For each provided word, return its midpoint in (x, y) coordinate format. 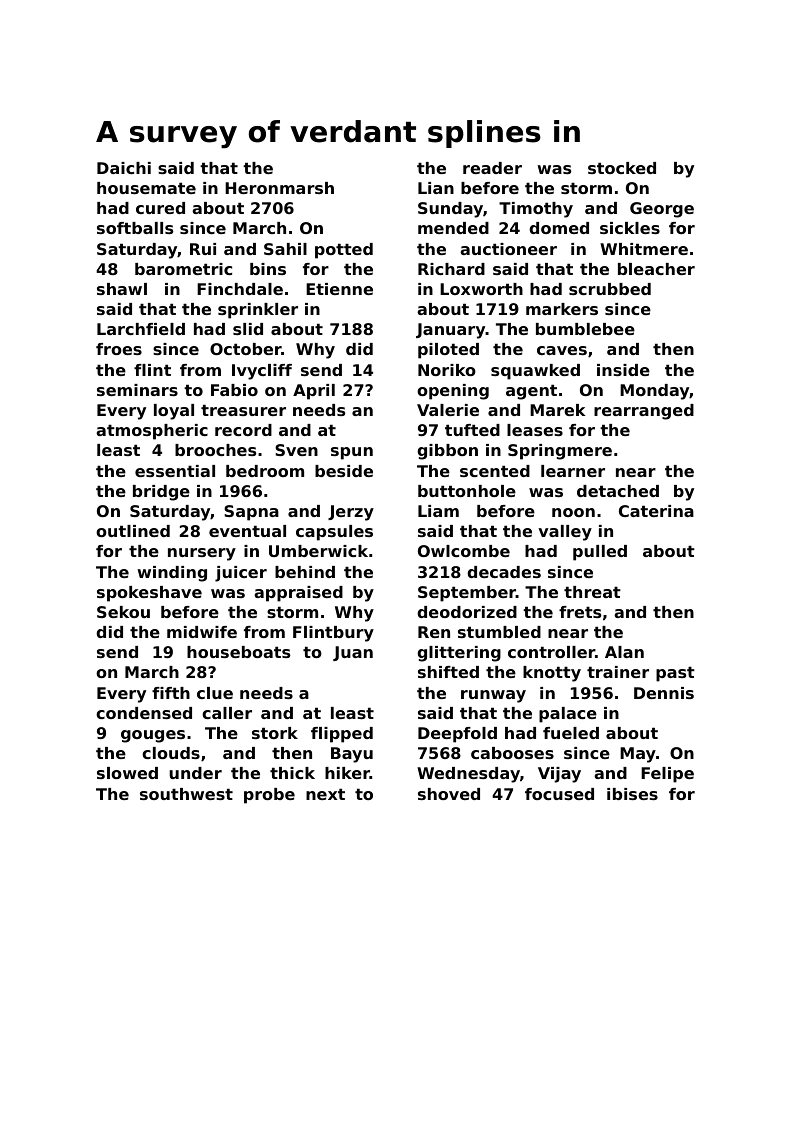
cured (160, 208)
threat (592, 592)
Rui (203, 249)
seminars (137, 390)
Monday (655, 392)
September (467, 594)
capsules (334, 533)
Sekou (123, 612)
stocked (622, 168)
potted (344, 251)
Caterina (656, 511)
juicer (241, 574)
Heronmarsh (279, 188)
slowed (127, 773)
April (314, 392)
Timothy (536, 210)
